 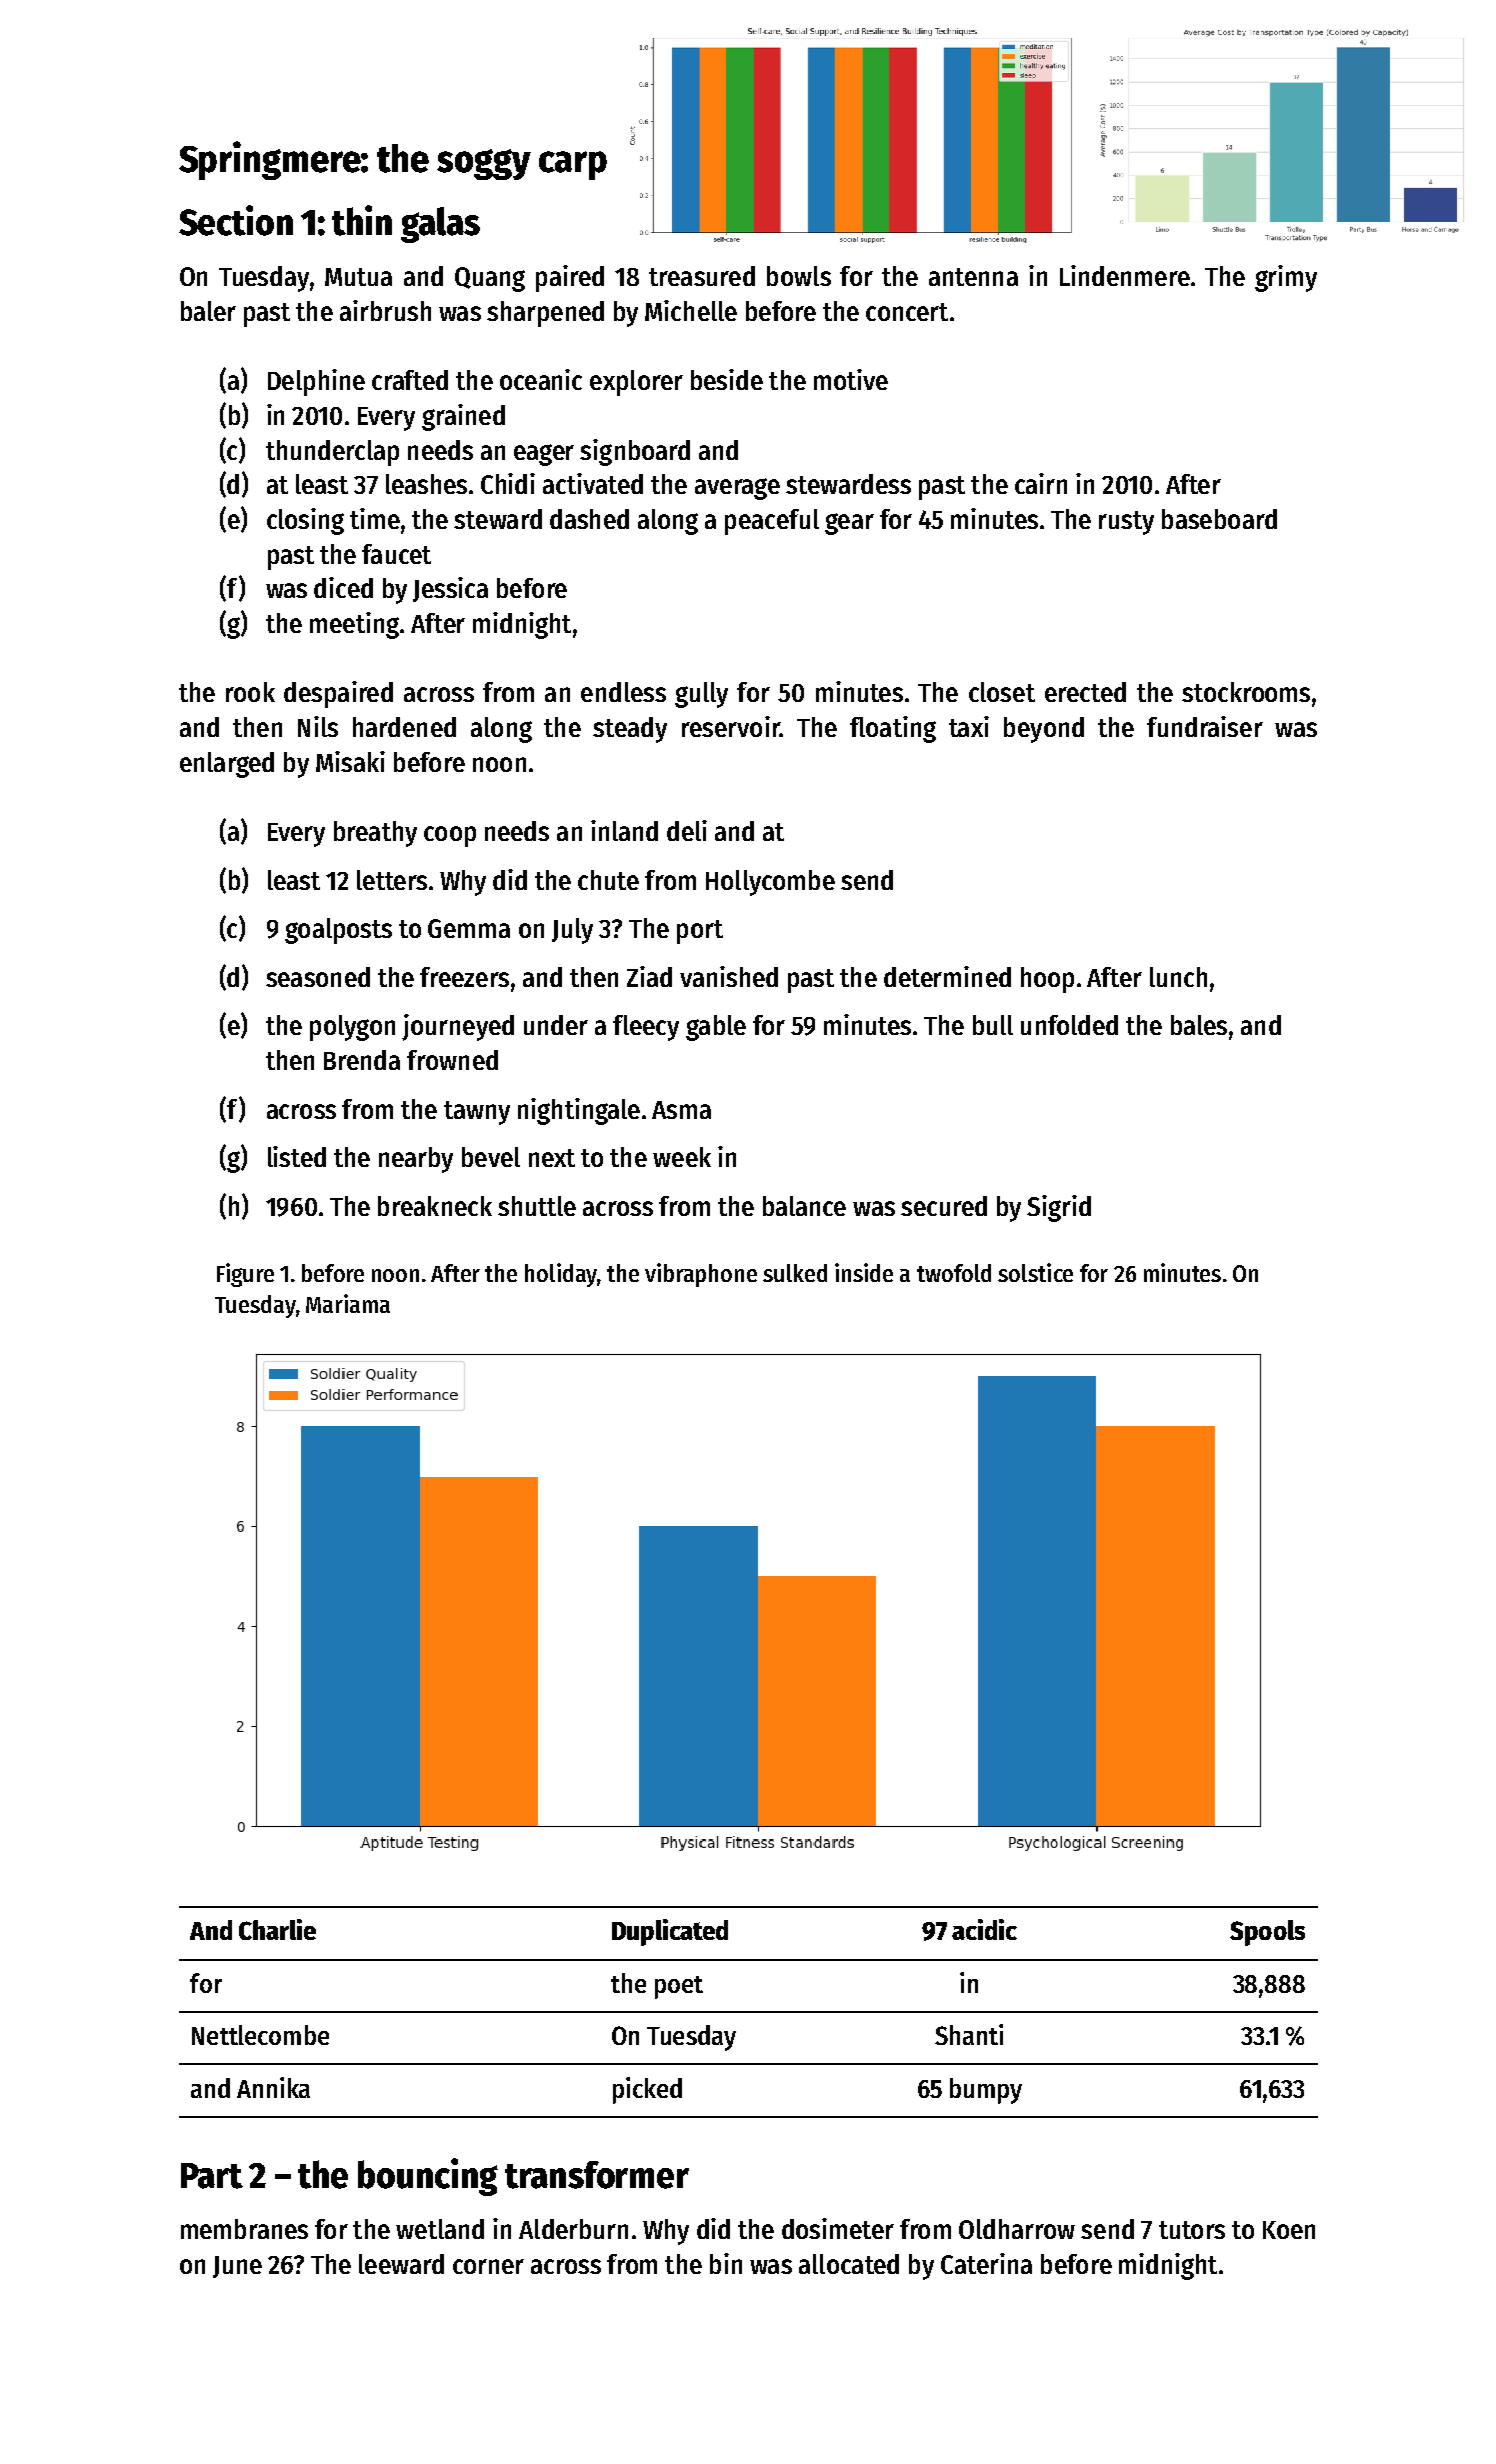 What do you see at coordinates (469, 928) in the page?
I see `Gemma` at bounding box center [469, 928].
